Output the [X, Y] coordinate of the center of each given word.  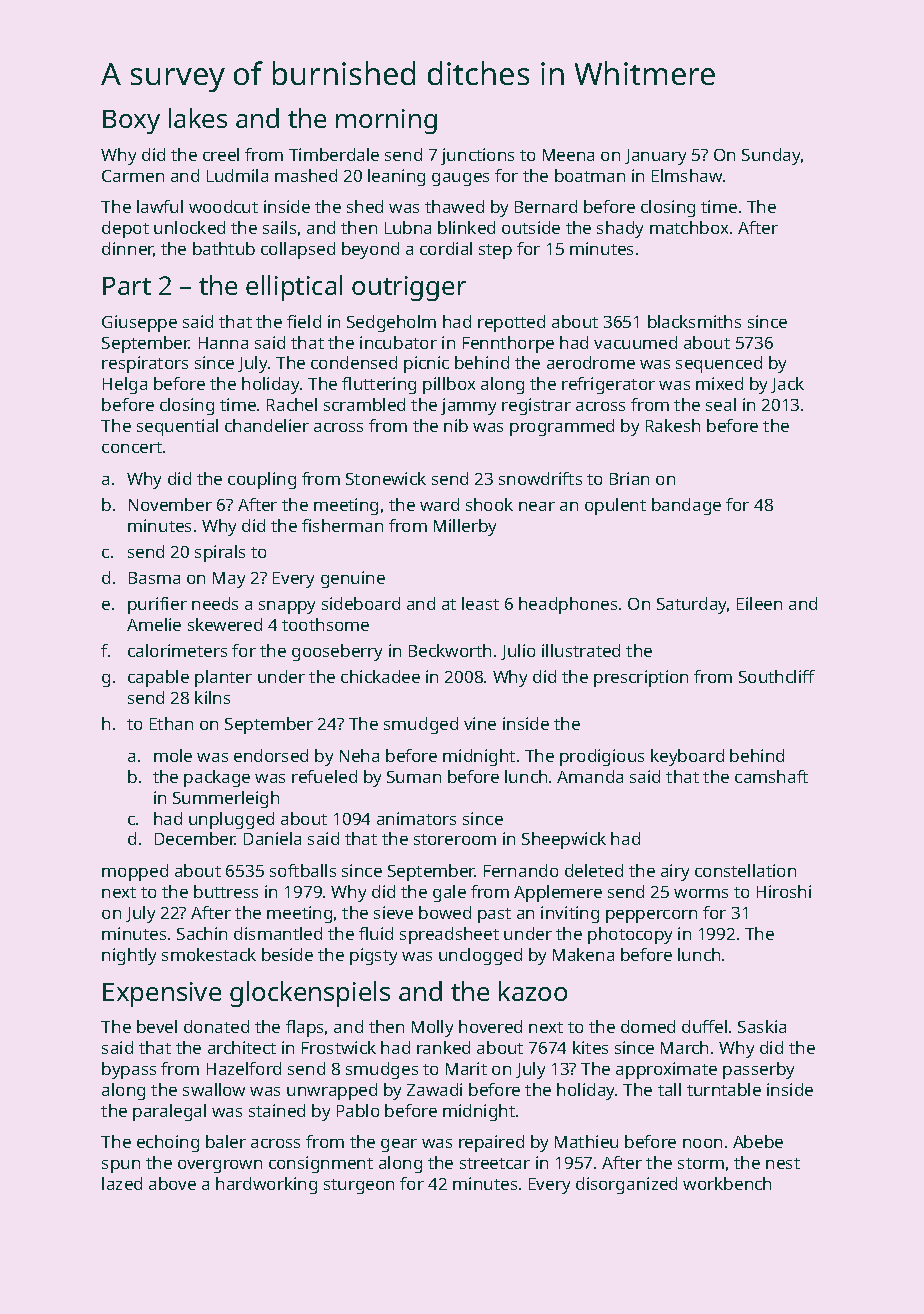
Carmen [133, 176]
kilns [212, 697]
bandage [686, 506]
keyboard [687, 757]
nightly [129, 956]
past [494, 915]
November [170, 504]
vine [480, 723]
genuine [353, 579]
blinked [466, 227]
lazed [122, 1183]
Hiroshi [784, 891]
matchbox [689, 227]
